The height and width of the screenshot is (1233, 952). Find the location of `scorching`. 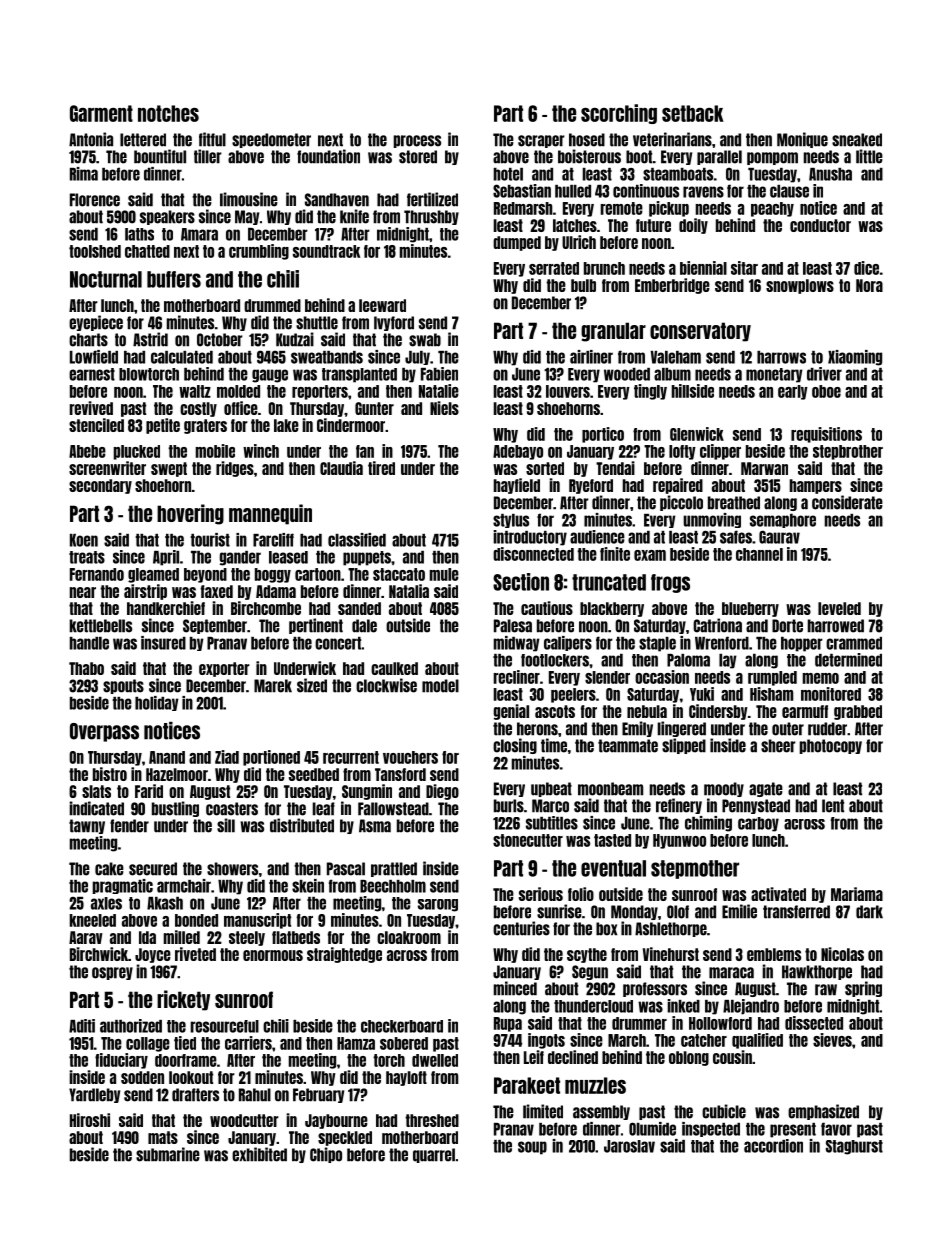

scorching is located at coordinates (619, 114).
